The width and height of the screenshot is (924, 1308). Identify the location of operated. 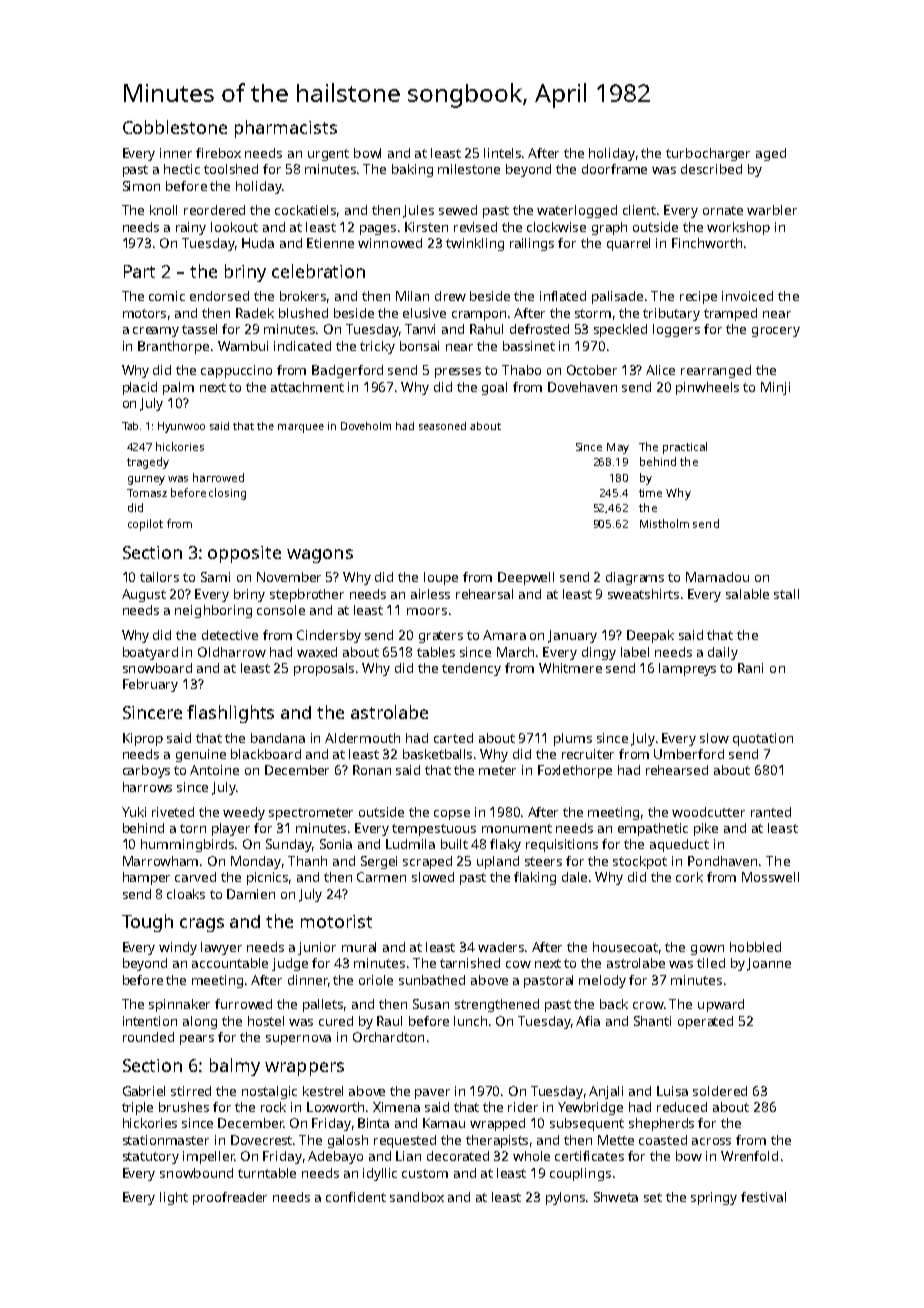
(705, 1022).
